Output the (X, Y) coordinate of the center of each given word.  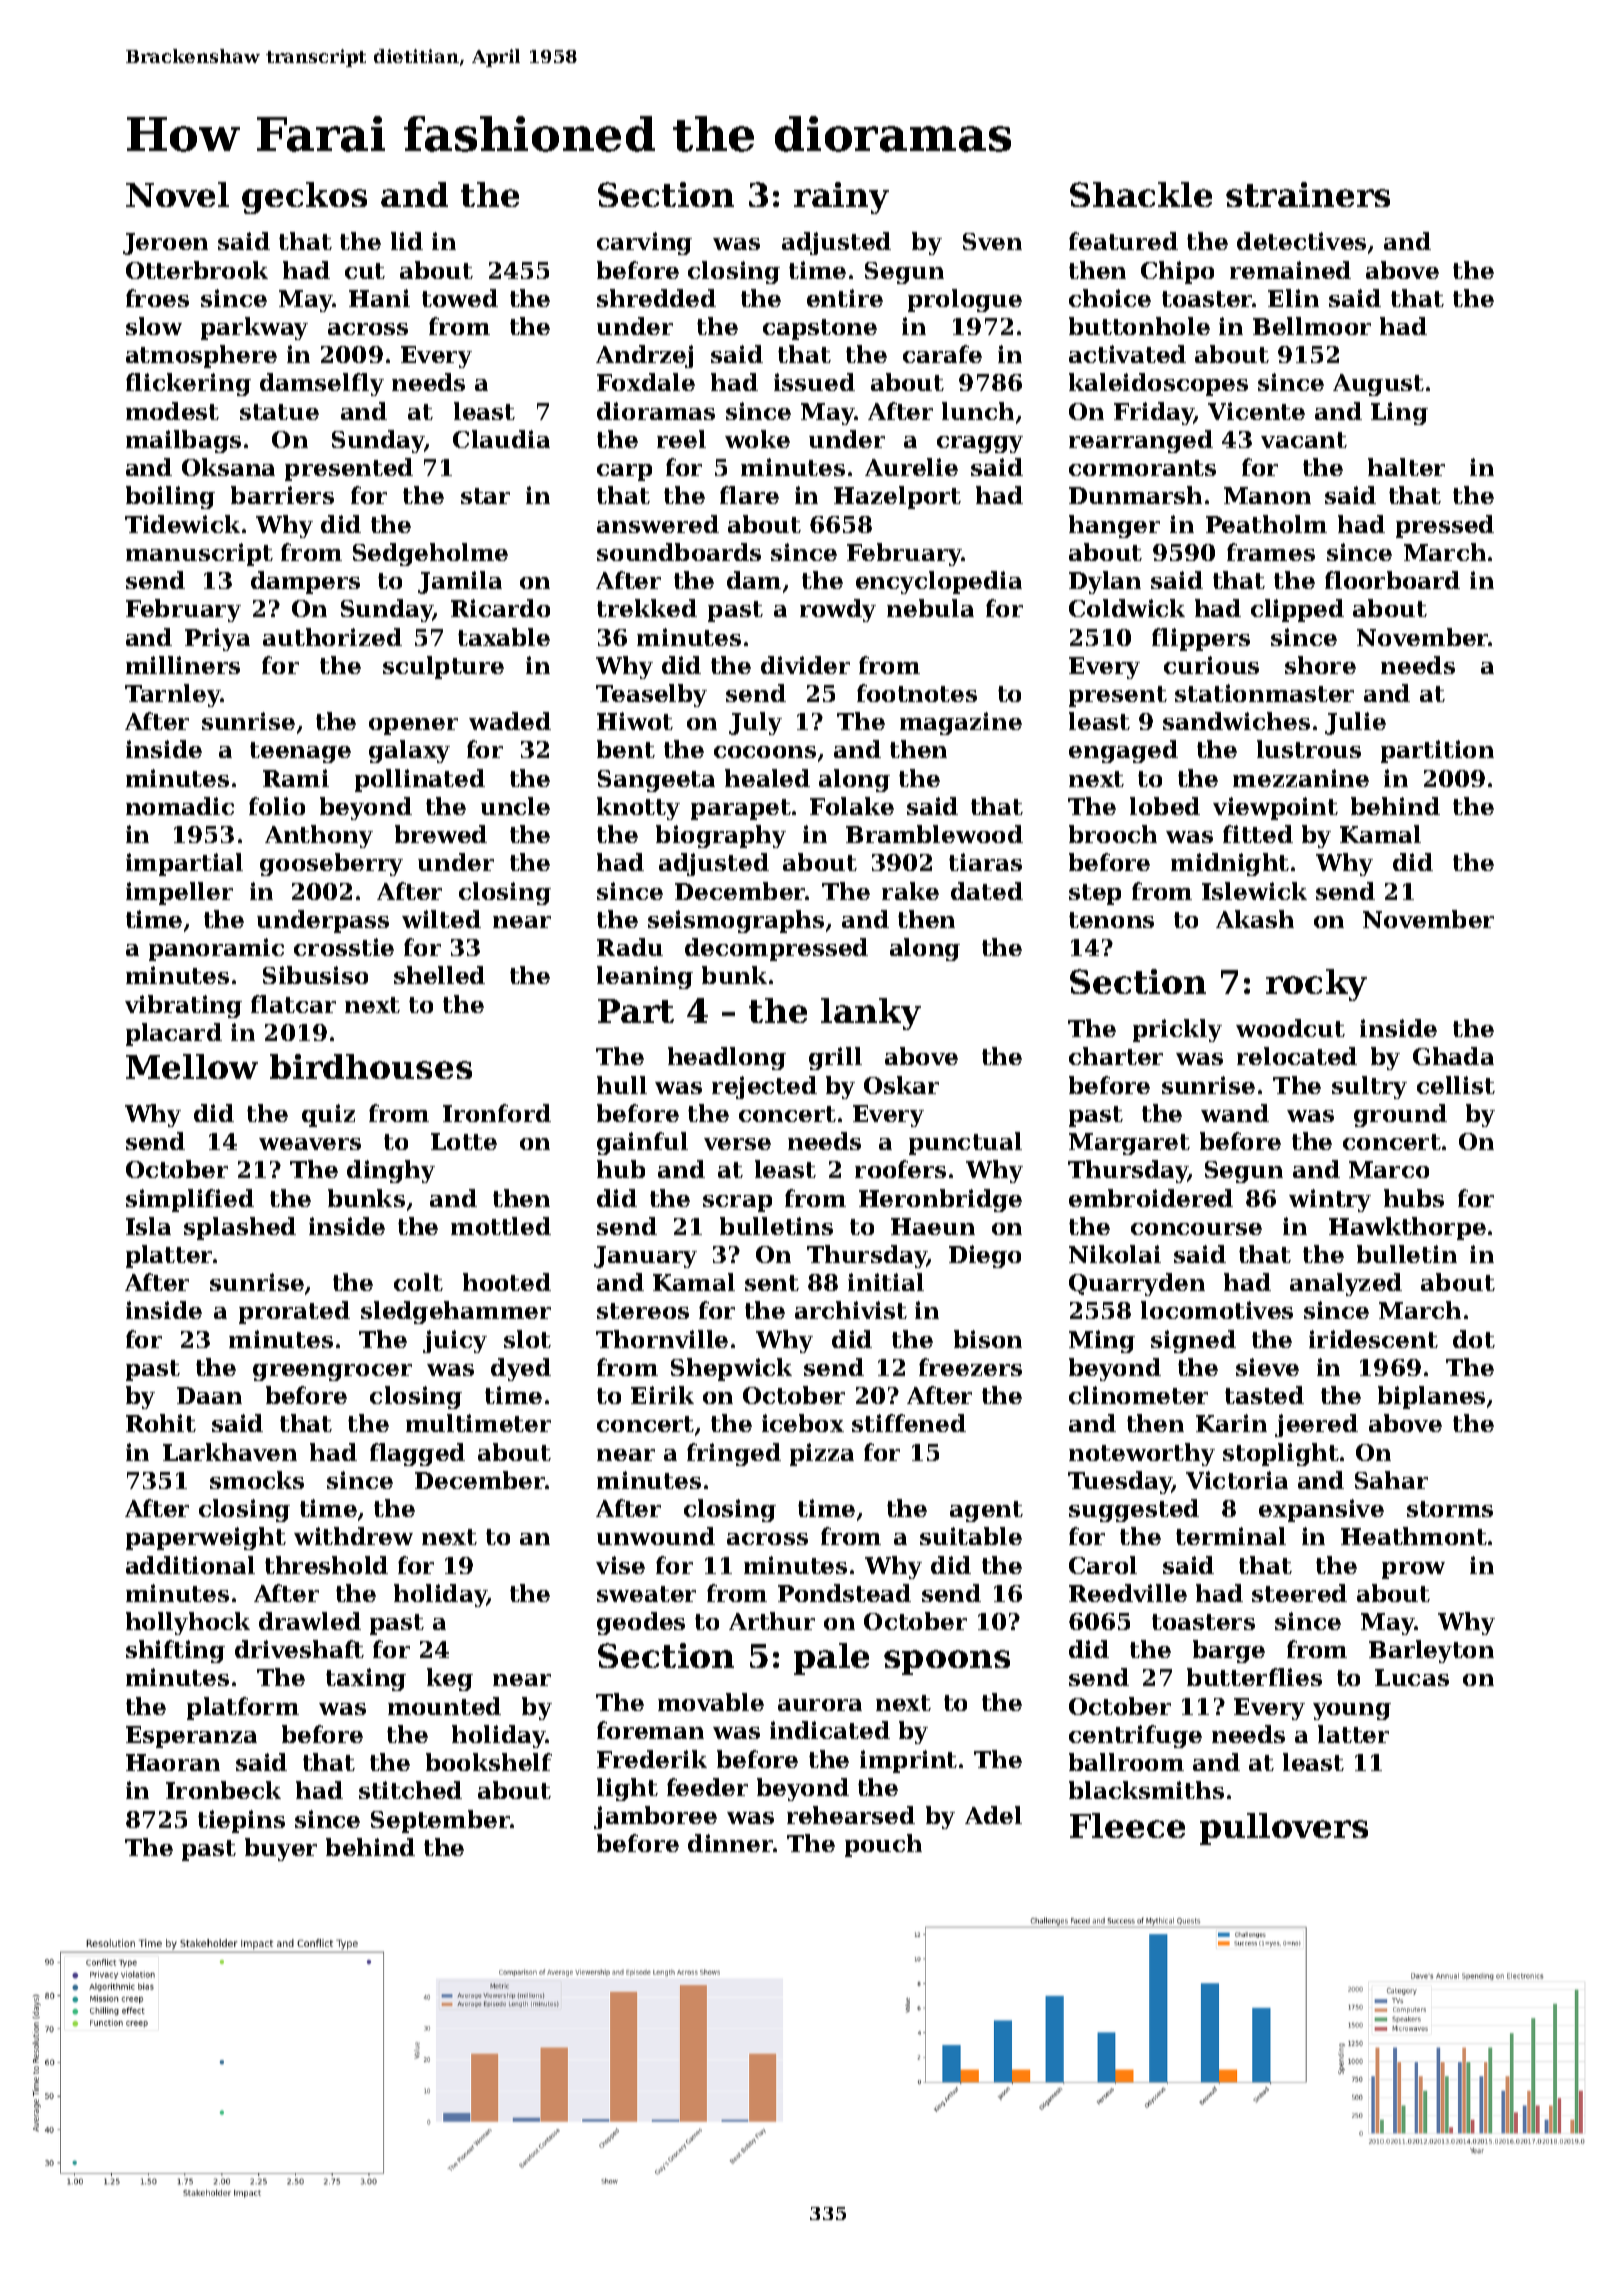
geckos (304, 198)
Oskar (901, 1085)
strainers (1308, 194)
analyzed (1346, 1284)
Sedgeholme (430, 554)
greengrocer (332, 1372)
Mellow (192, 1066)
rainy (841, 198)
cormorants (1142, 468)
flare (749, 495)
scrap (737, 1203)
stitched (410, 1790)
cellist (1456, 1085)
